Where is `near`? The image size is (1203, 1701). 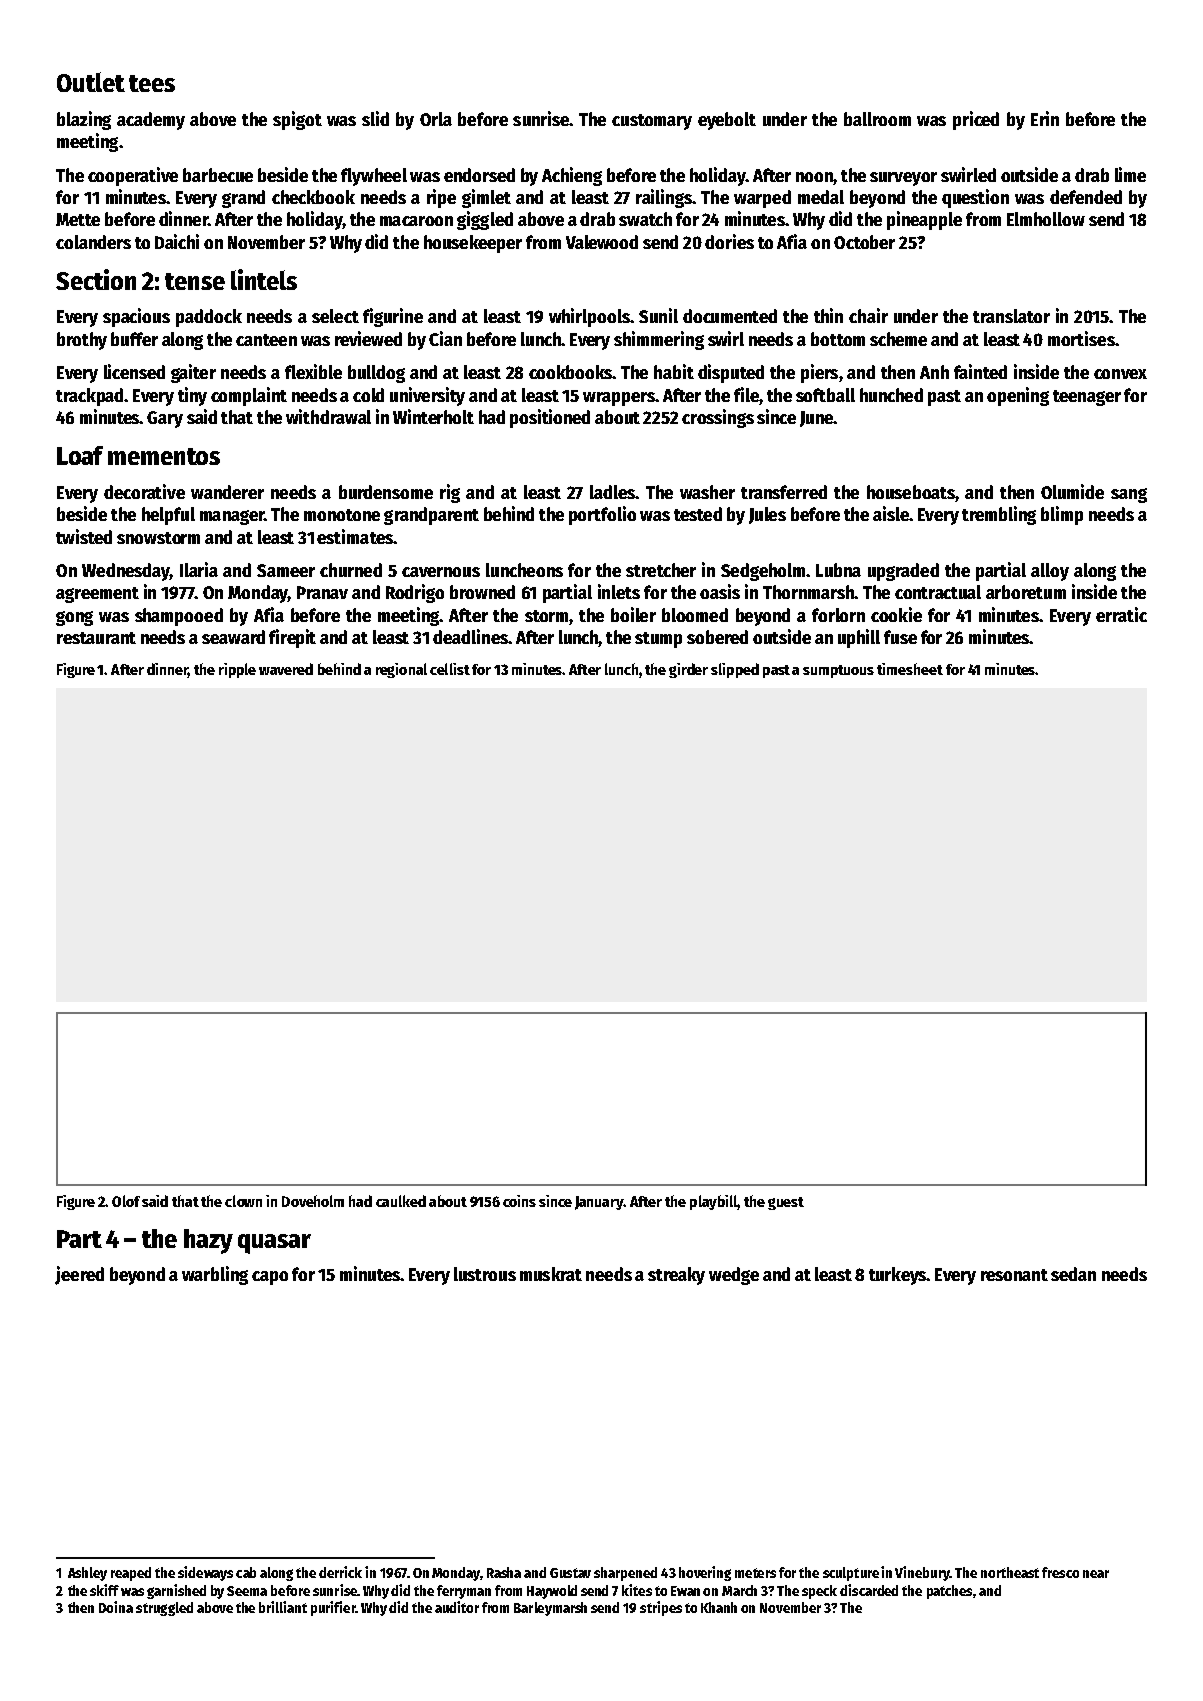 near is located at coordinates (1096, 1574).
